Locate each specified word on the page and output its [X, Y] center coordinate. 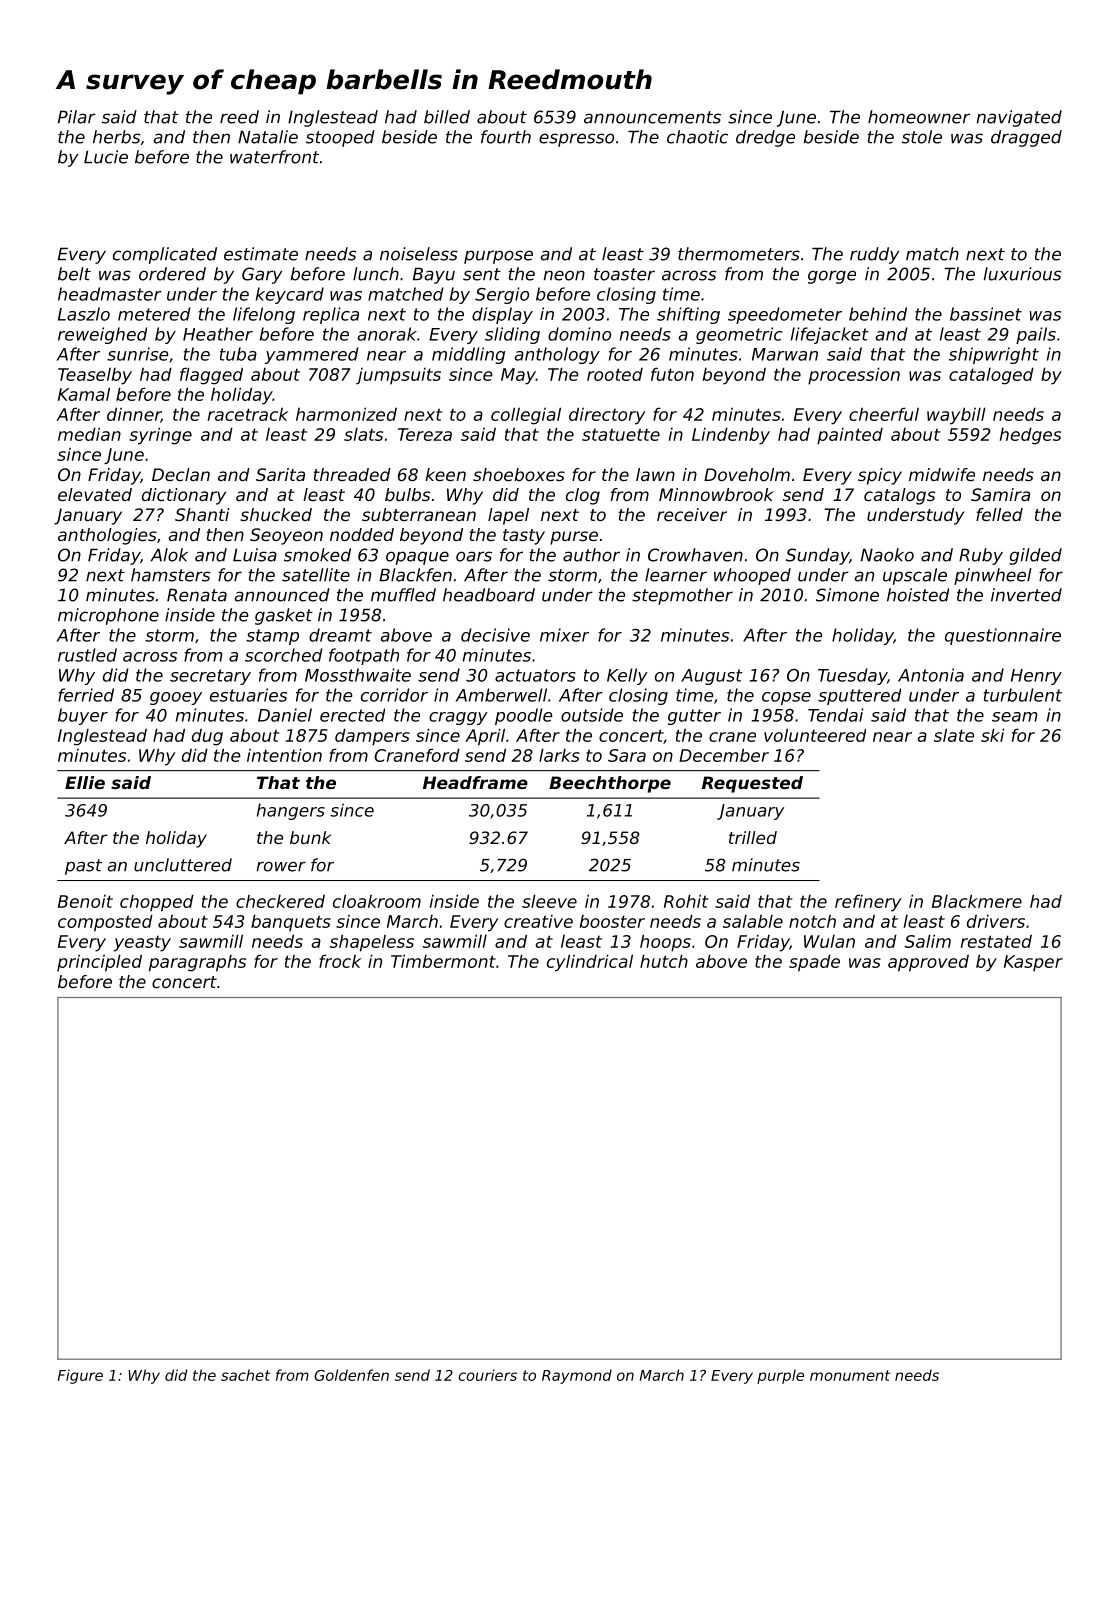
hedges [1030, 436]
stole [922, 137]
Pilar [77, 117]
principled [99, 963]
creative [538, 921]
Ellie [85, 782]
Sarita [280, 474]
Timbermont [443, 961]
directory [607, 416]
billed [447, 117]
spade [814, 963]
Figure [80, 1376]
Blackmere [977, 901]
